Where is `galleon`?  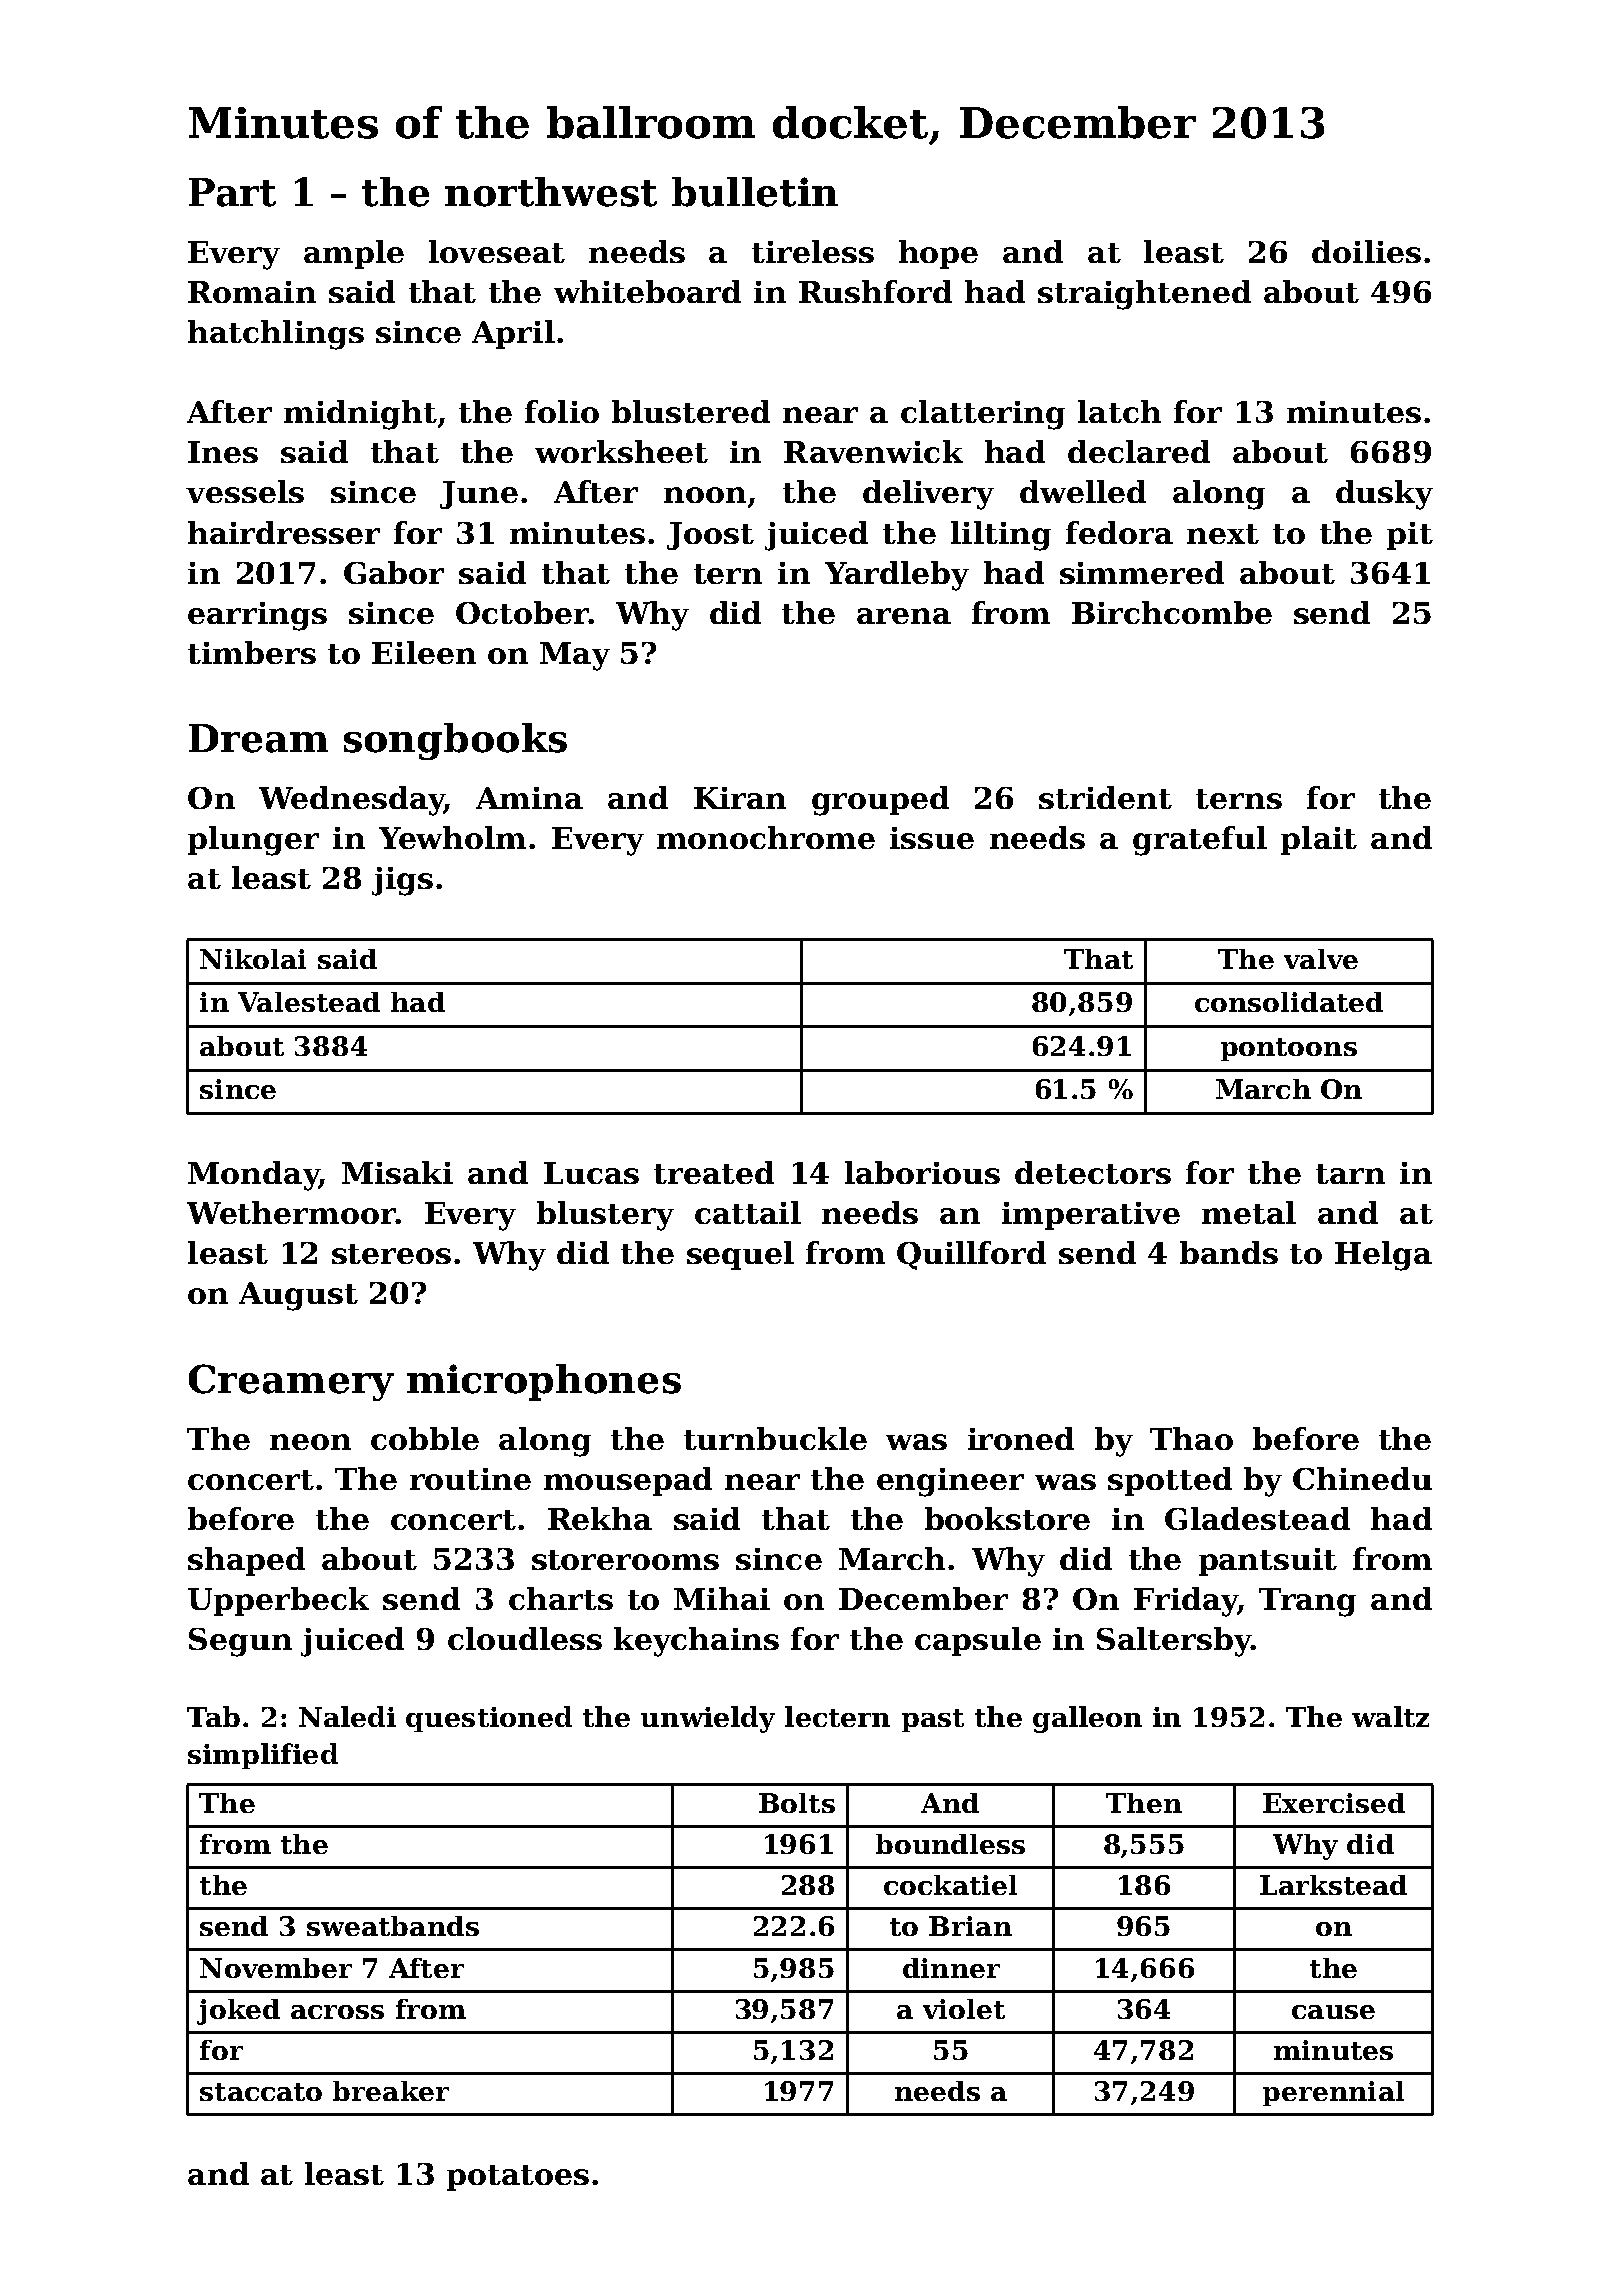
galleon is located at coordinates (1087, 1719).
